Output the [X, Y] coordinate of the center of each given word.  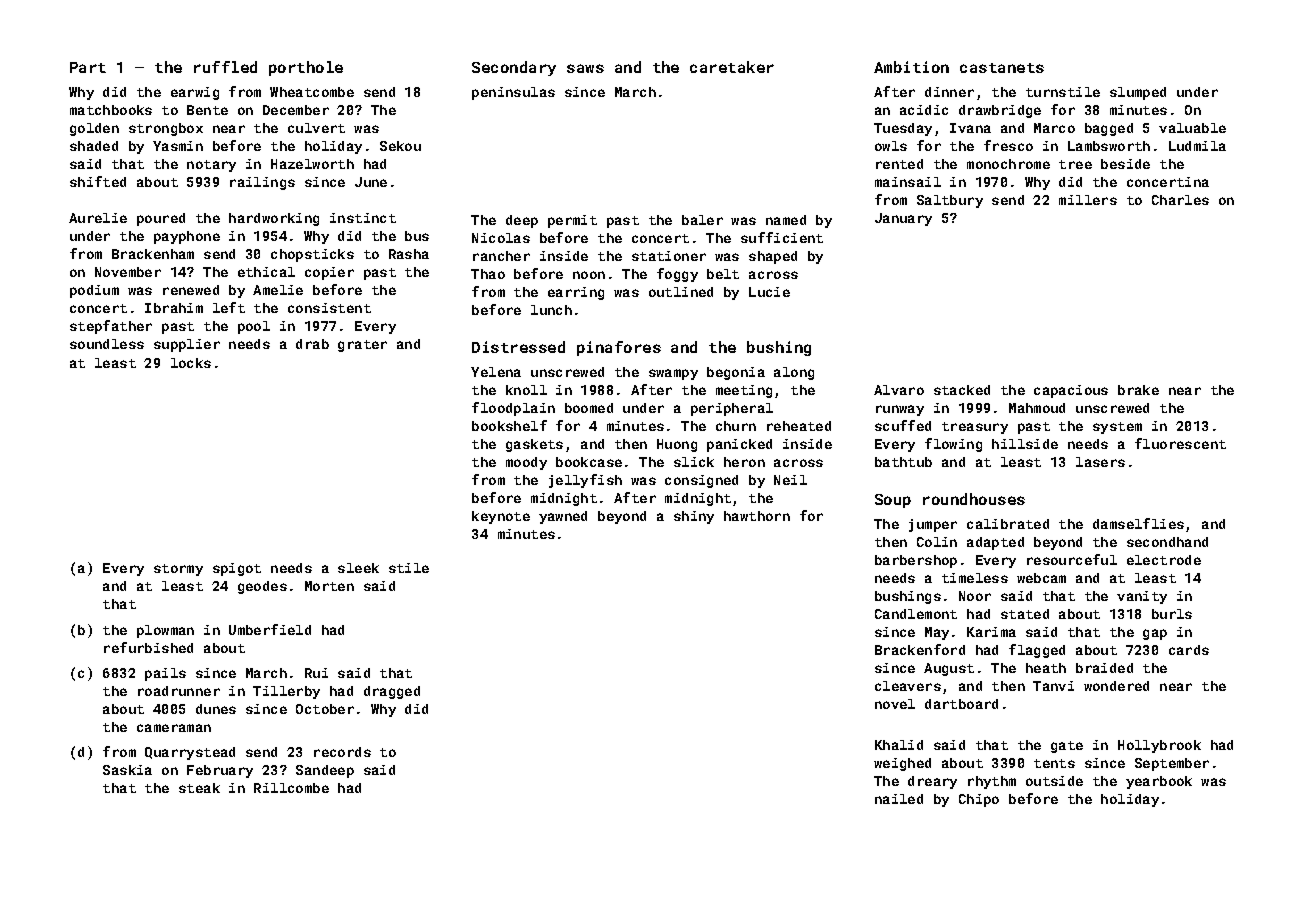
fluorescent [1180, 443]
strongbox [166, 129]
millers [1088, 200]
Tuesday [903, 129]
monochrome [1008, 164]
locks [191, 363]
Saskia [127, 770]
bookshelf [509, 425]
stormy [178, 570]
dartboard [961, 704]
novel [895, 704]
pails [165, 674]
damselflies [1138, 523]
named [786, 220]
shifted [98, 181]
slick [694, 462]
